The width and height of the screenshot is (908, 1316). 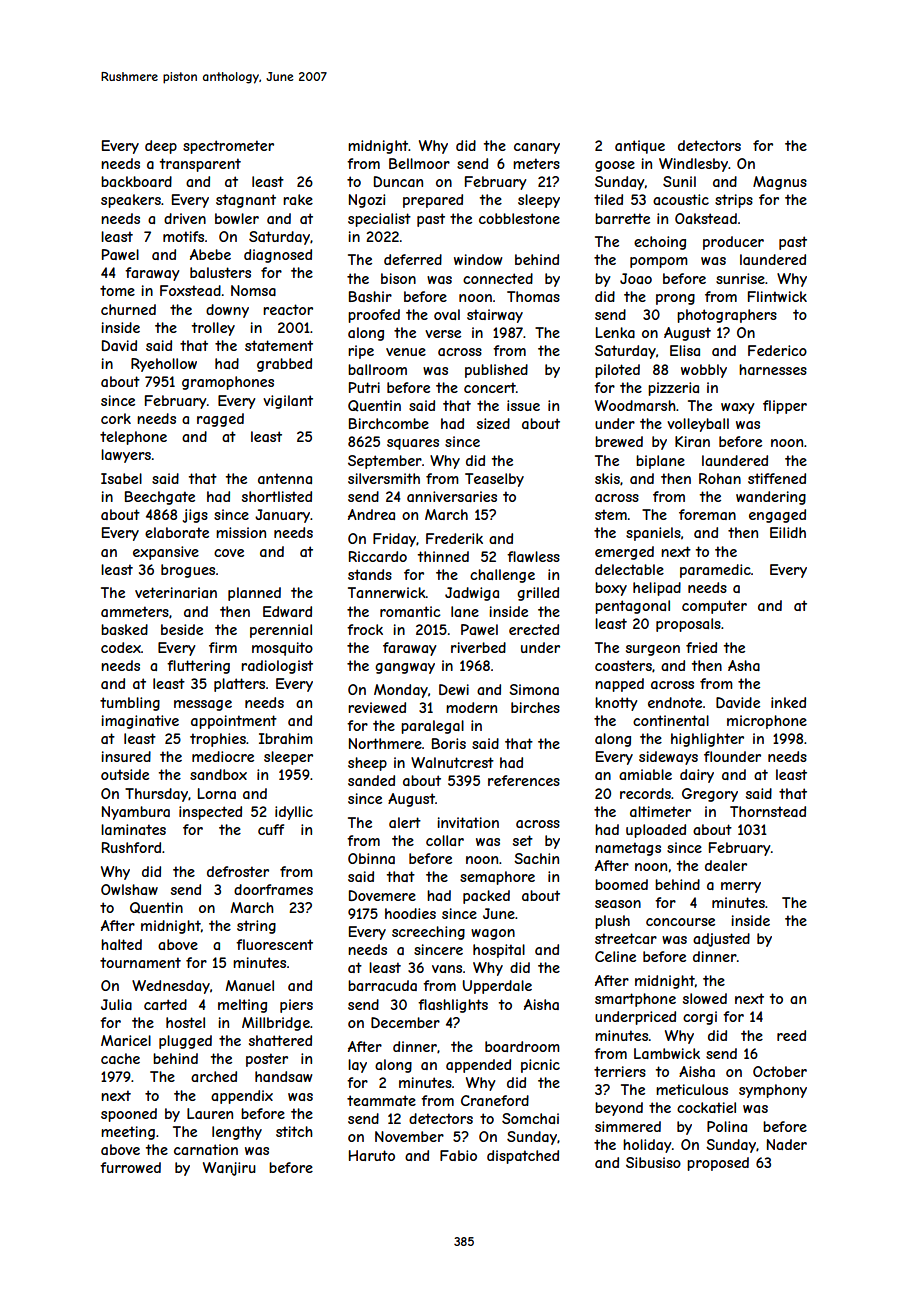 I want to click on furrowed, so click(x=130, y=1167).
